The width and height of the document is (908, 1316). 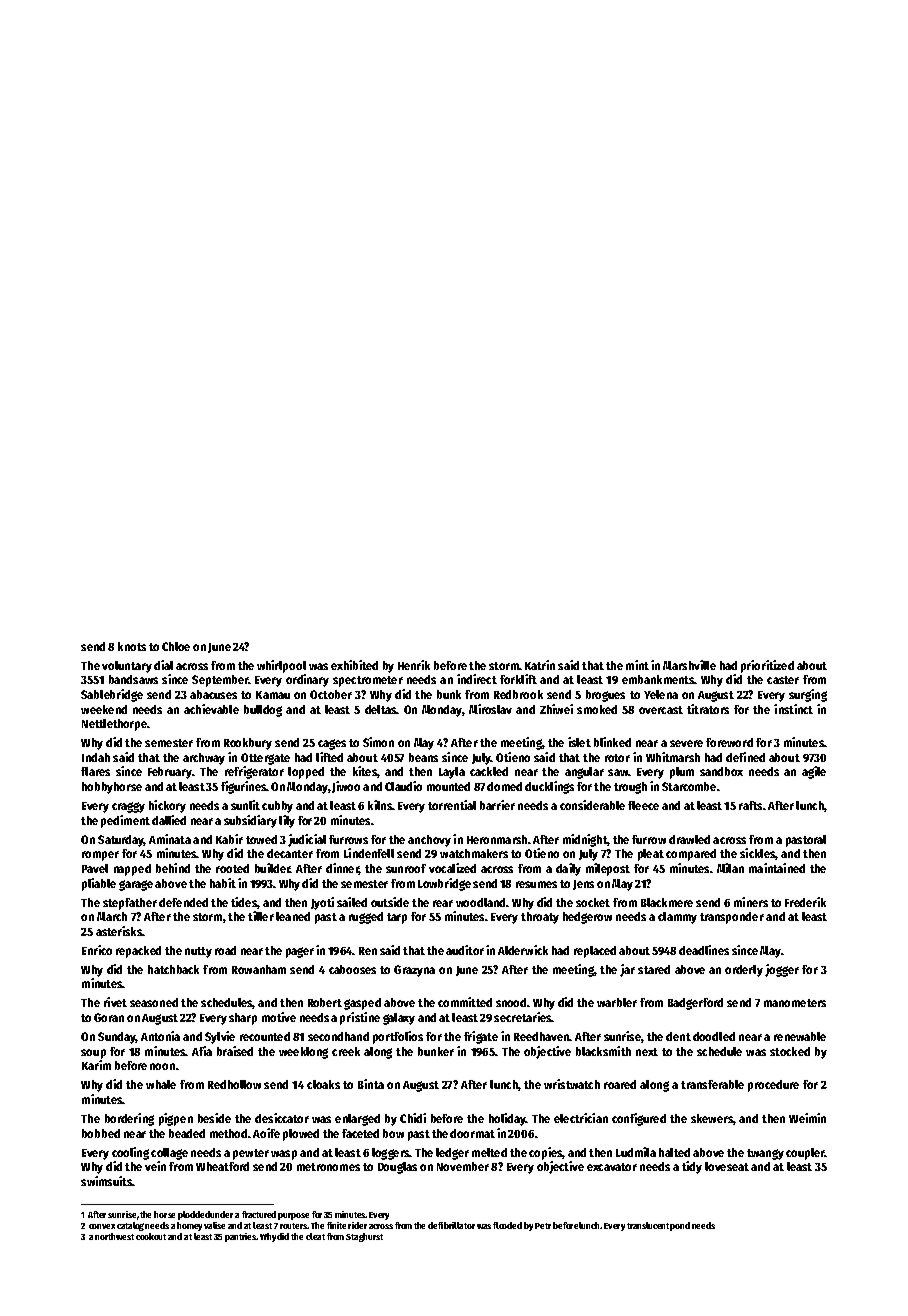 I want to click on cooling, so click(x=130, y=1153).
